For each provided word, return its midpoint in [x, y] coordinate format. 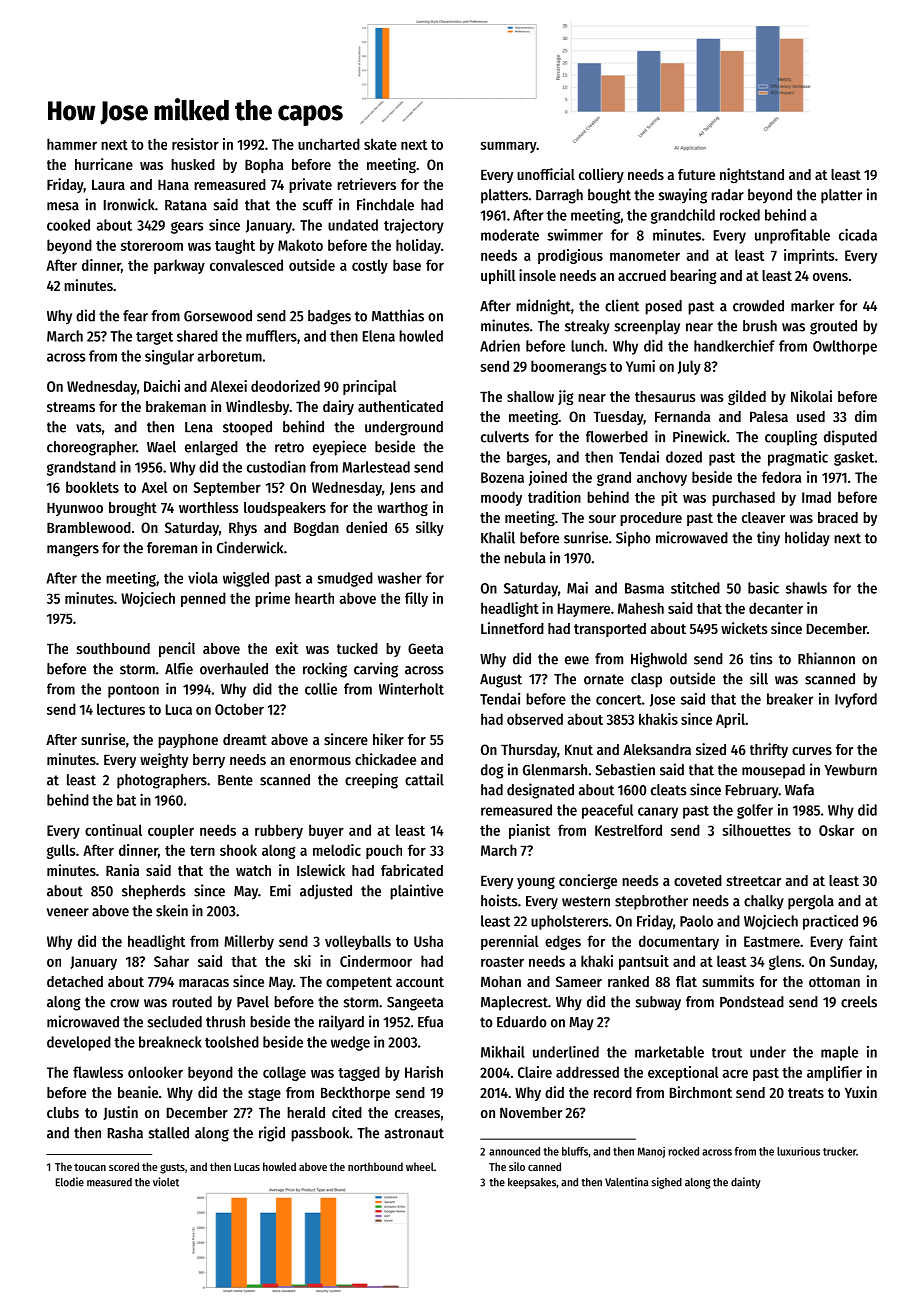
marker [812, 306]
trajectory [414, 226]
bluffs [575, 1151]
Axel [154, 487]
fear [135, 316]
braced [838, 517]
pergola [811, 902]
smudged [345, 579]
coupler [171, 831]
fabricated [412, 870]
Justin [120, 1113]
